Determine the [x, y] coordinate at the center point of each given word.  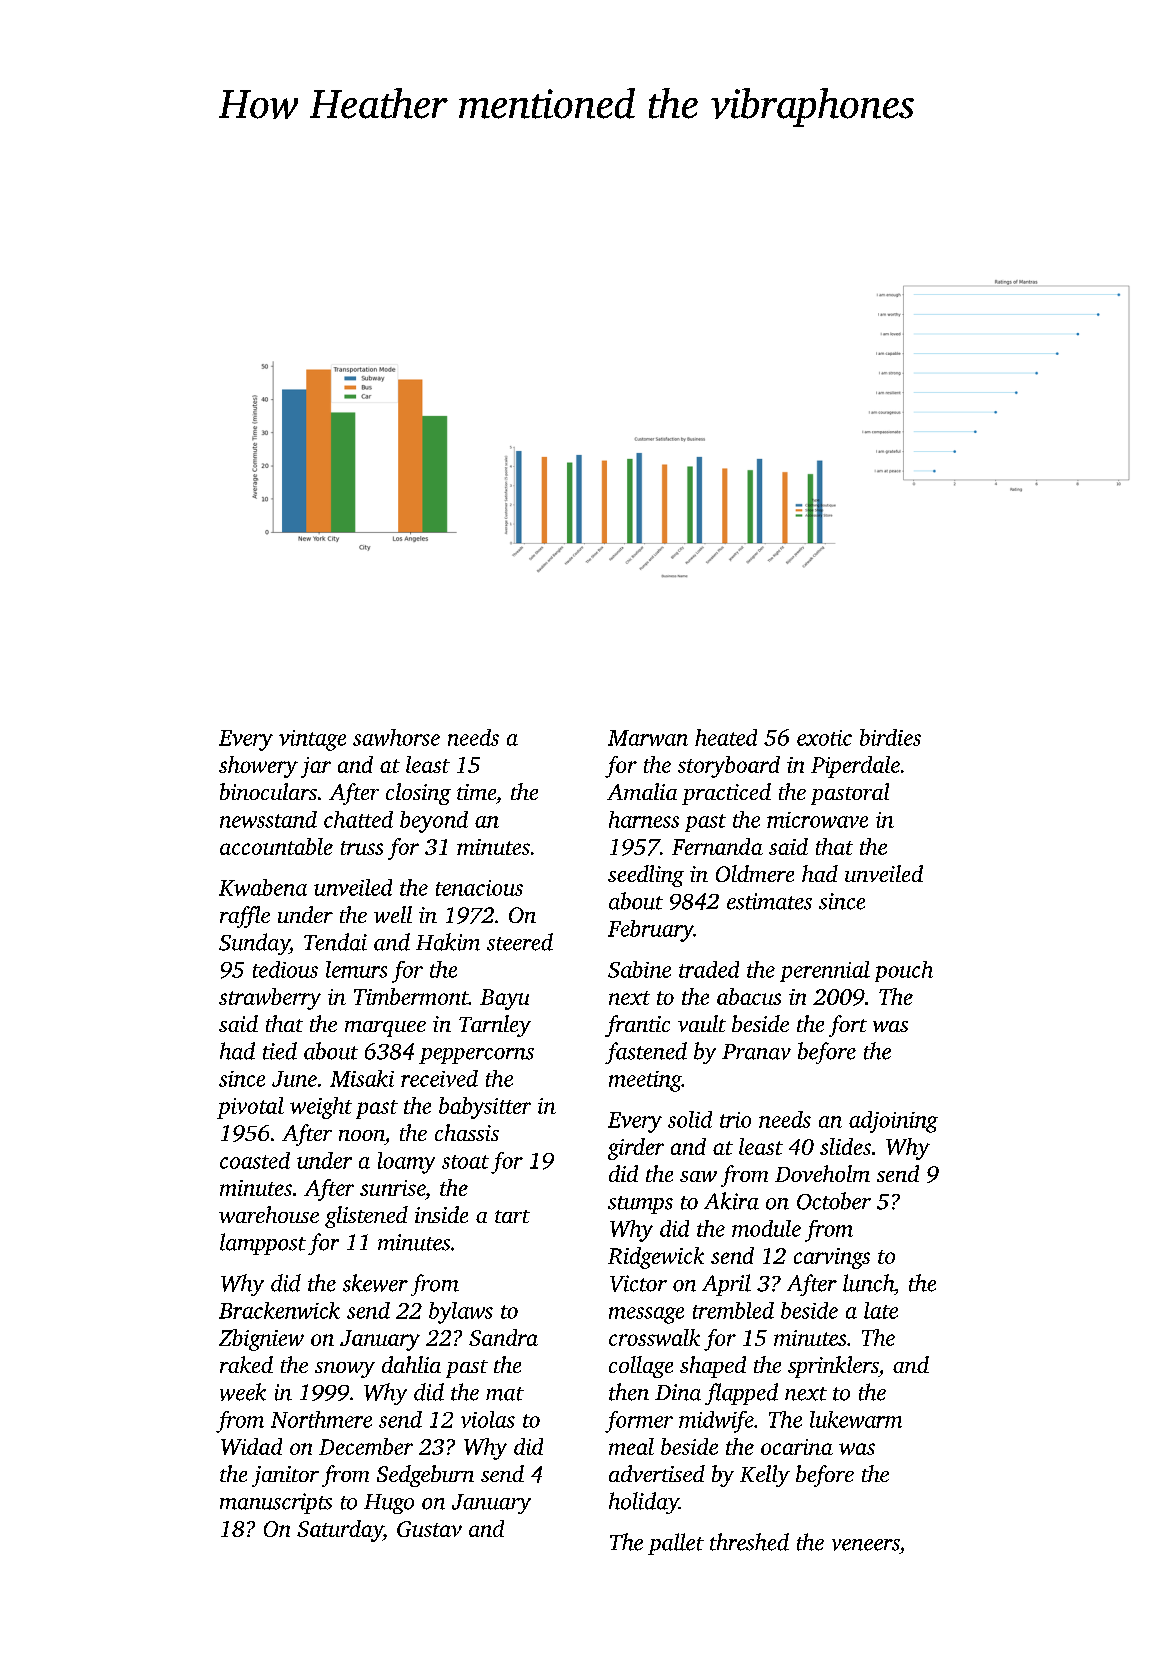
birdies [890, 737]
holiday [644, 1503]
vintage [312, 740]
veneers [866, 1545]
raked [246, 1364]
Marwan [648, 738]
